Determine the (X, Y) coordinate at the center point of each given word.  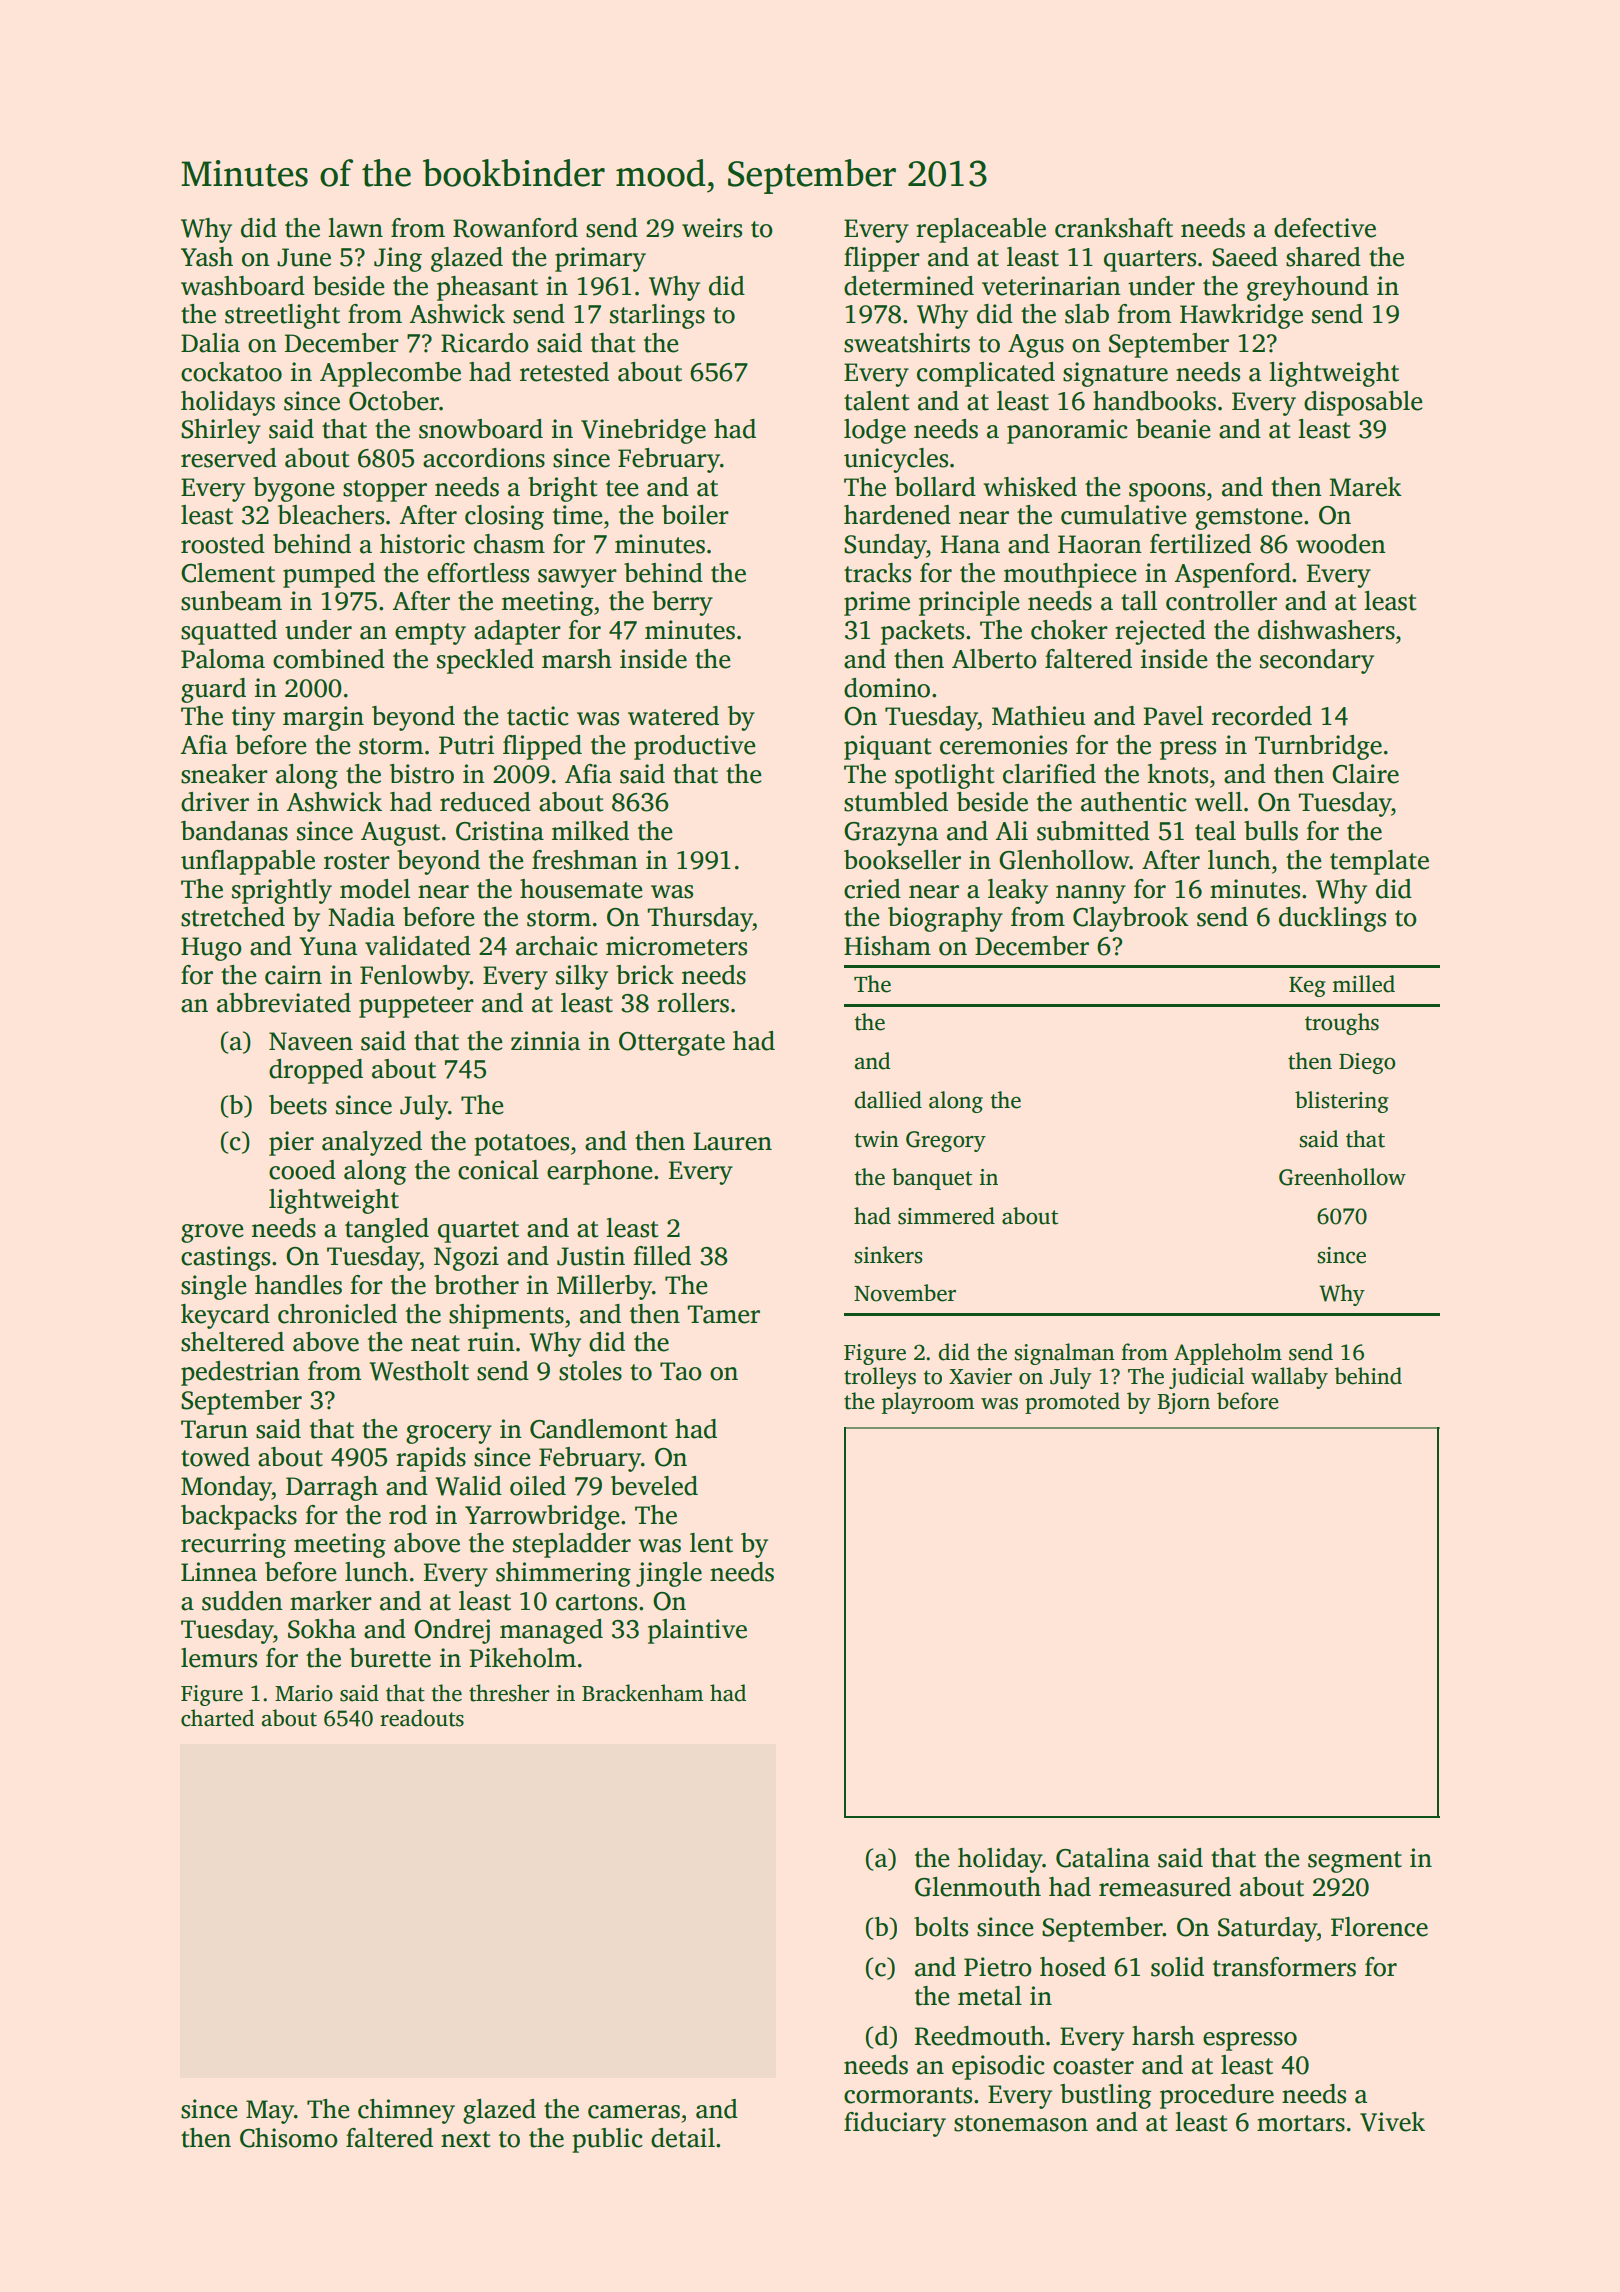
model (375, 889)
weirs (712, 228)
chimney (406, 2111)
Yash (207, 257)
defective (1325, 228)
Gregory (946, 1141)
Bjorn (1183, 1403)
